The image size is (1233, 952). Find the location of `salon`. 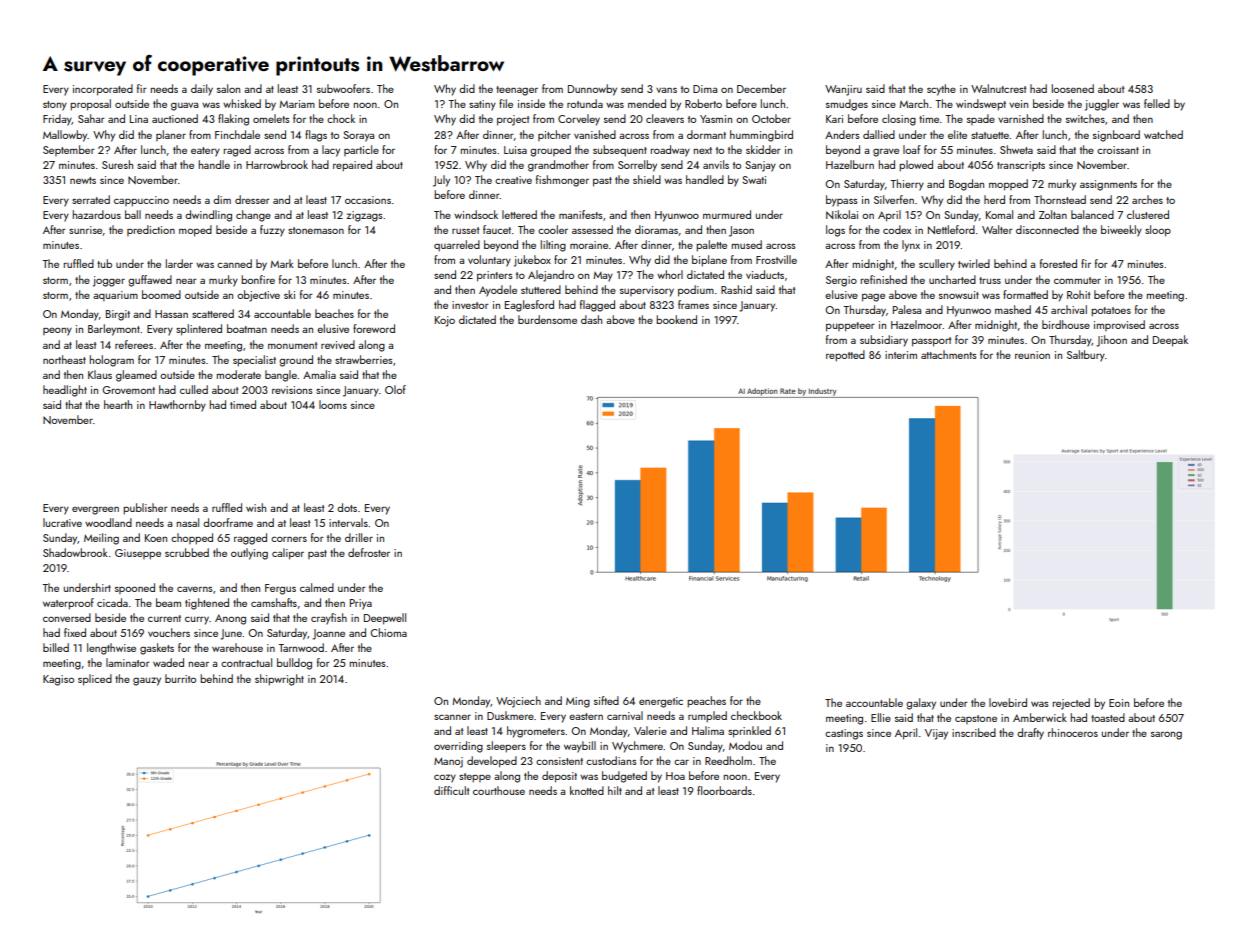

salon is located at coordinates (228, 88).
